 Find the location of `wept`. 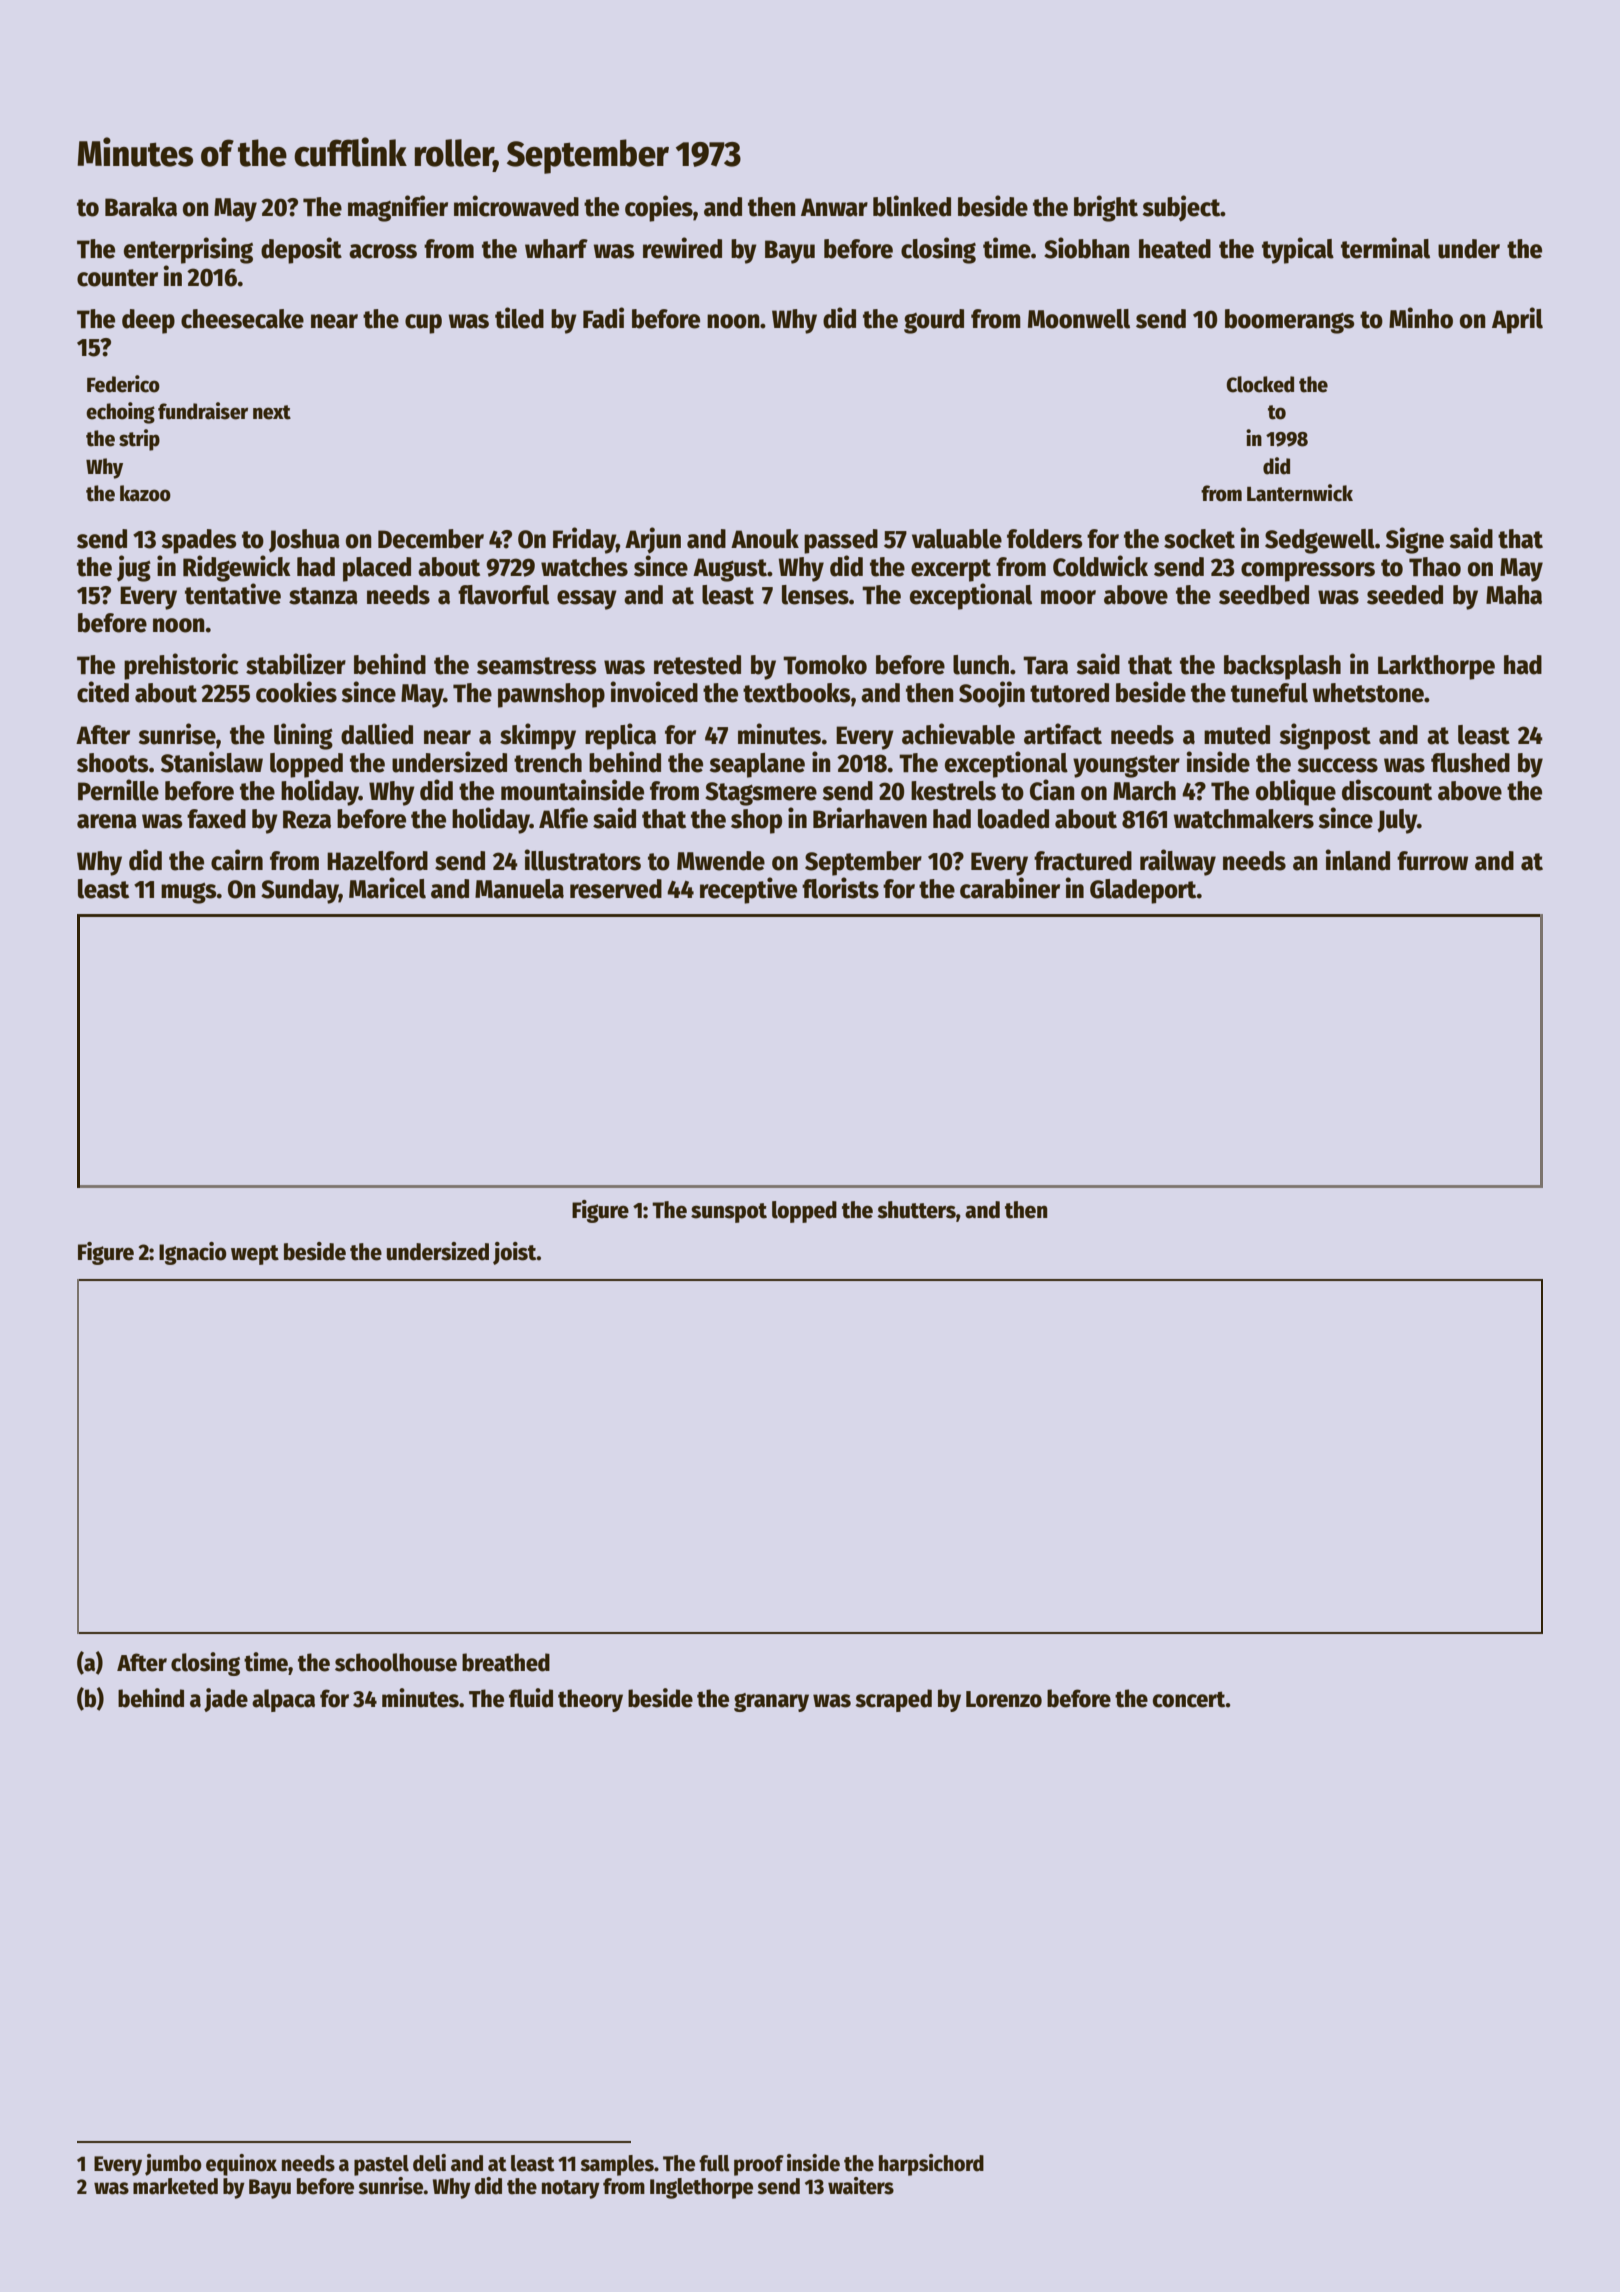

wept is located at coordinates (255, 1255).
